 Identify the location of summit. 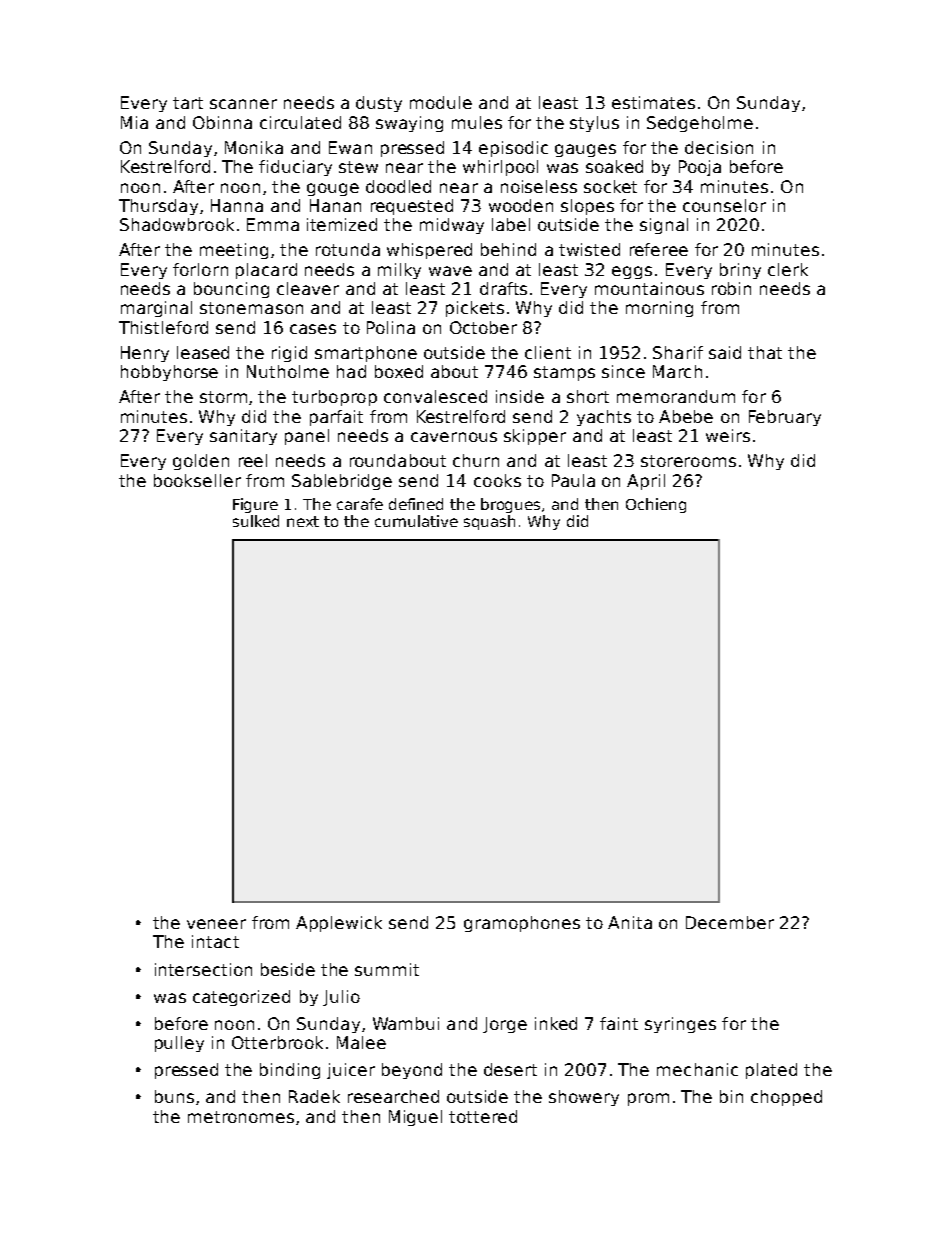
(387, 969).
